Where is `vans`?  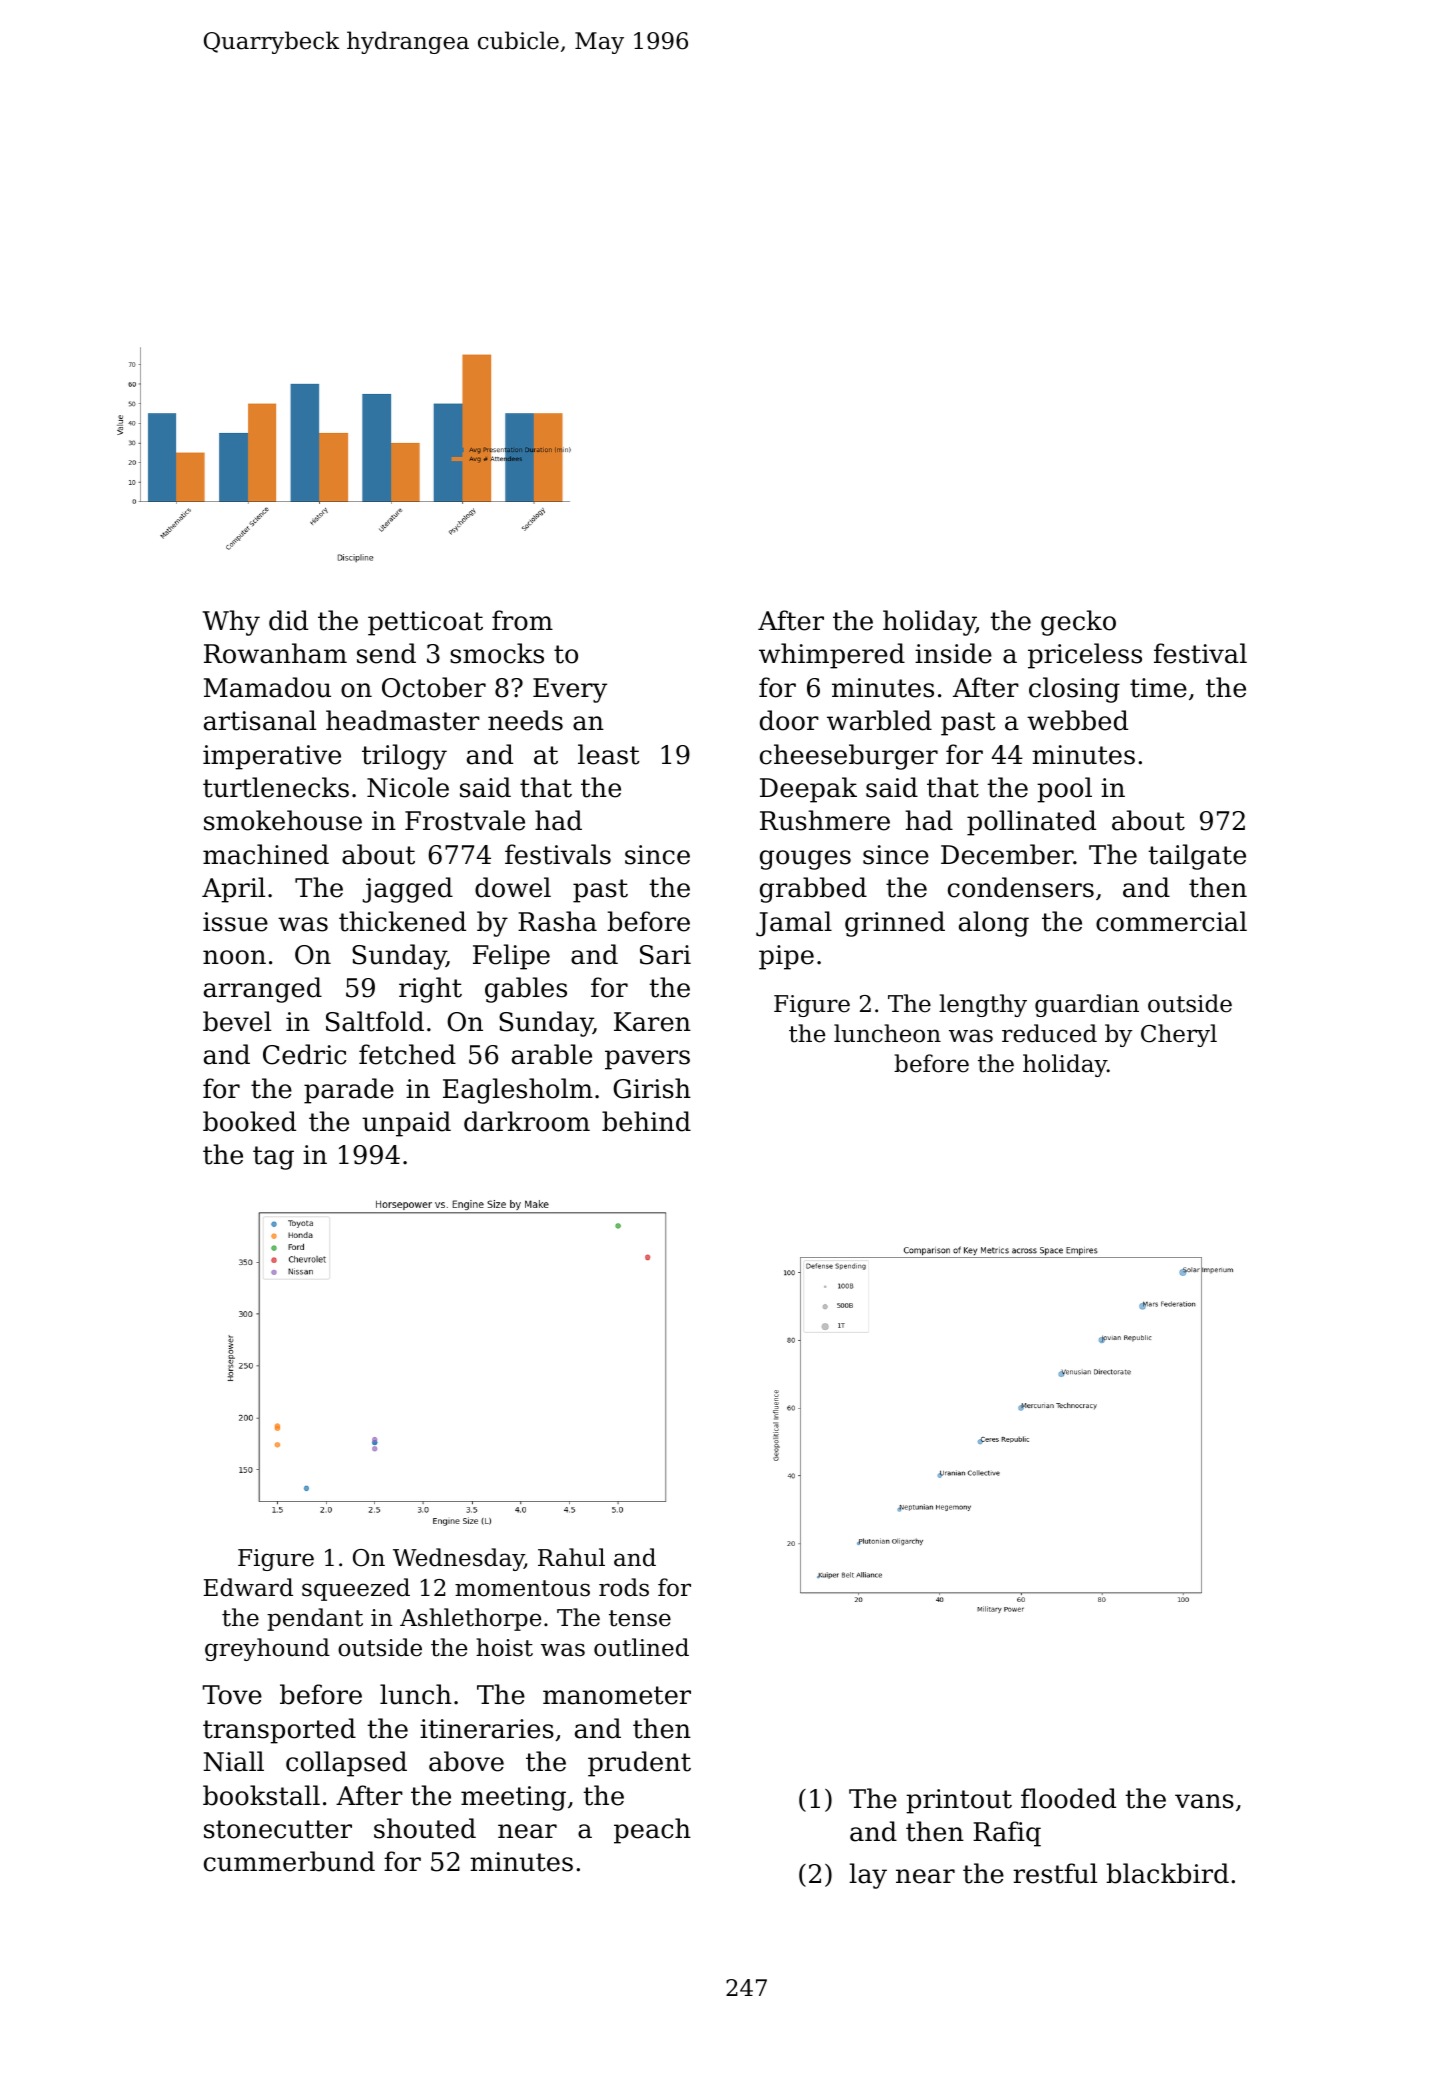 vans is located at coordinates (1204, 1801).
